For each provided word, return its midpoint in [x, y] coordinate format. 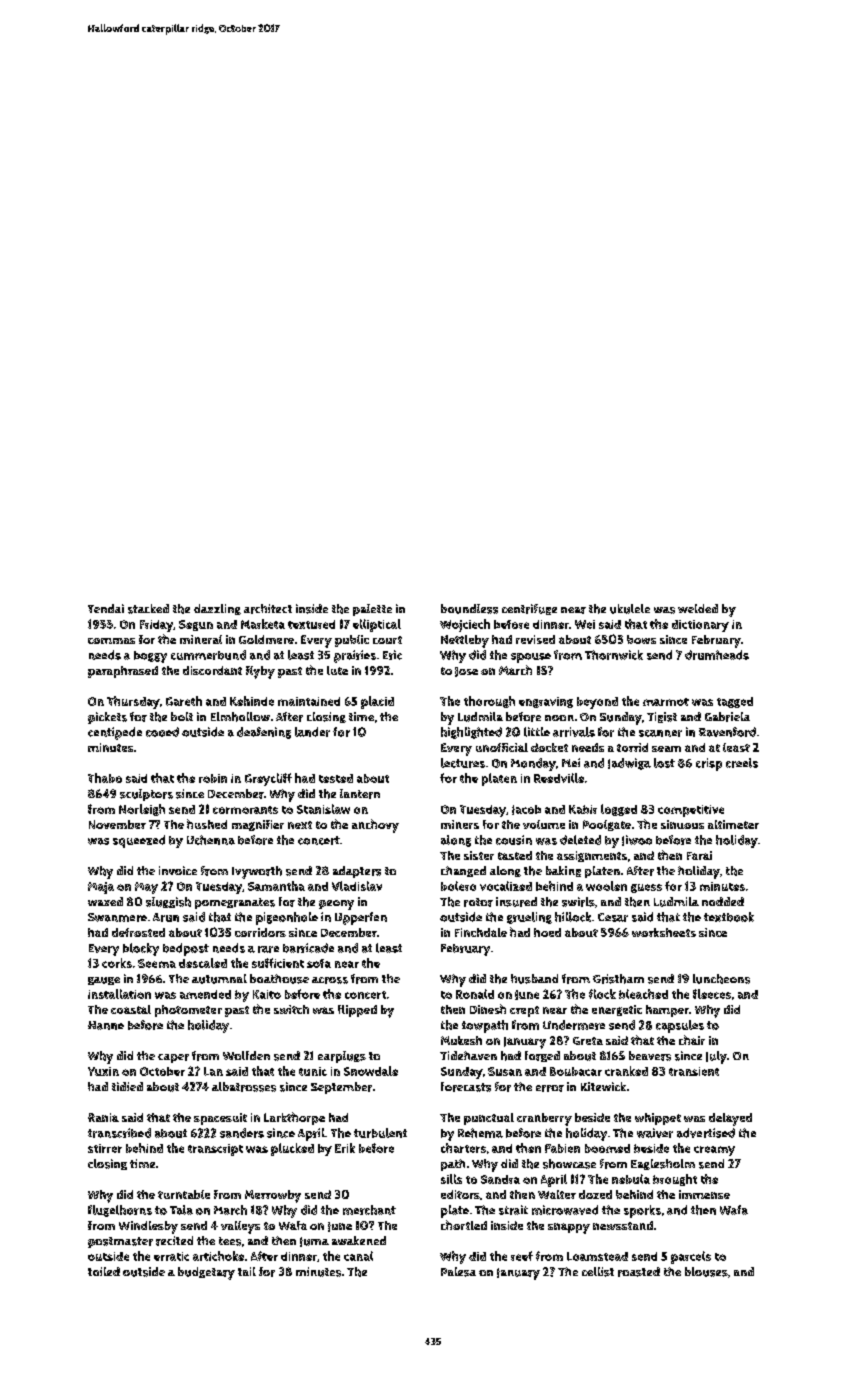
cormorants [245, 810]
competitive [691, 811]
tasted [515, 855]
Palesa [458, 1272]
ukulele [630, 609]
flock [602, 994]
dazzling [217, 609]
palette [372, 610]
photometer [188, 1011]
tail [247, 1271]
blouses [706, 1272]
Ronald [475, 994]
